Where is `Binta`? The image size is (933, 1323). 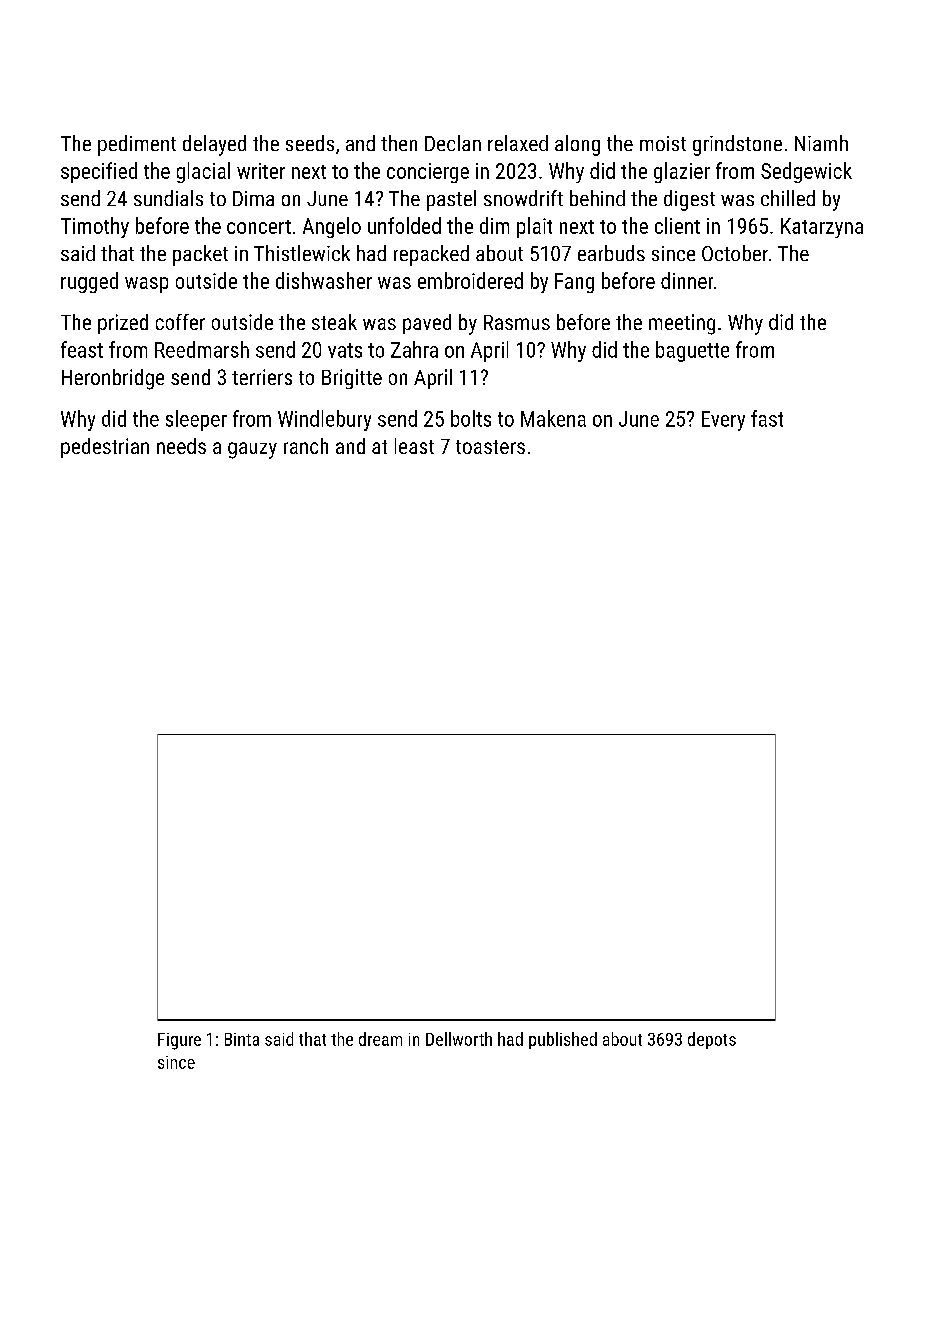
Binta is located at coordinates (242, 1039).
